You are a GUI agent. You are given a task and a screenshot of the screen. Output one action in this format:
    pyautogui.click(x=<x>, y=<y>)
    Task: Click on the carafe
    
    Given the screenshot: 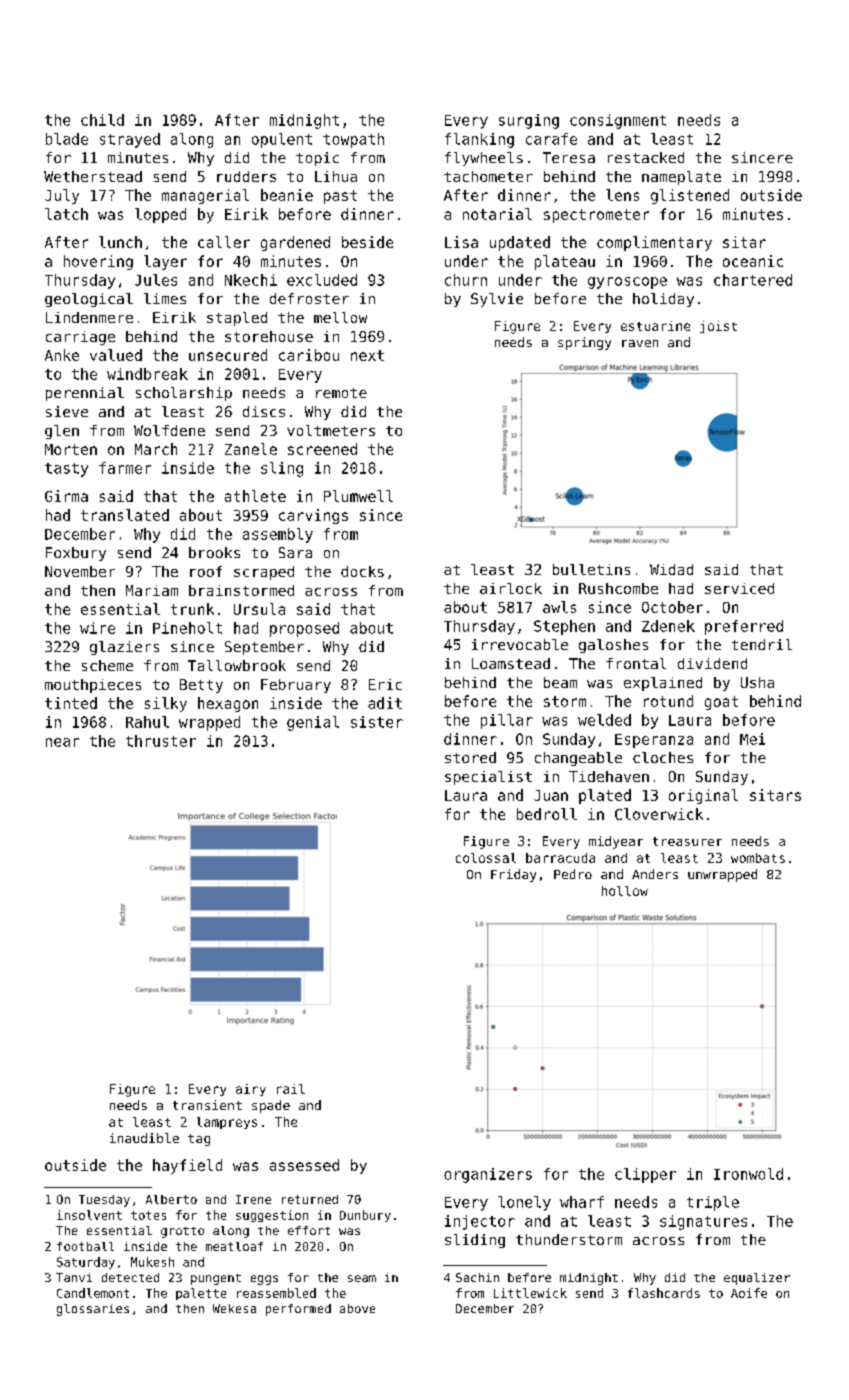 What is the action you would take?
    pyautogui.click(x=551, y=139)
